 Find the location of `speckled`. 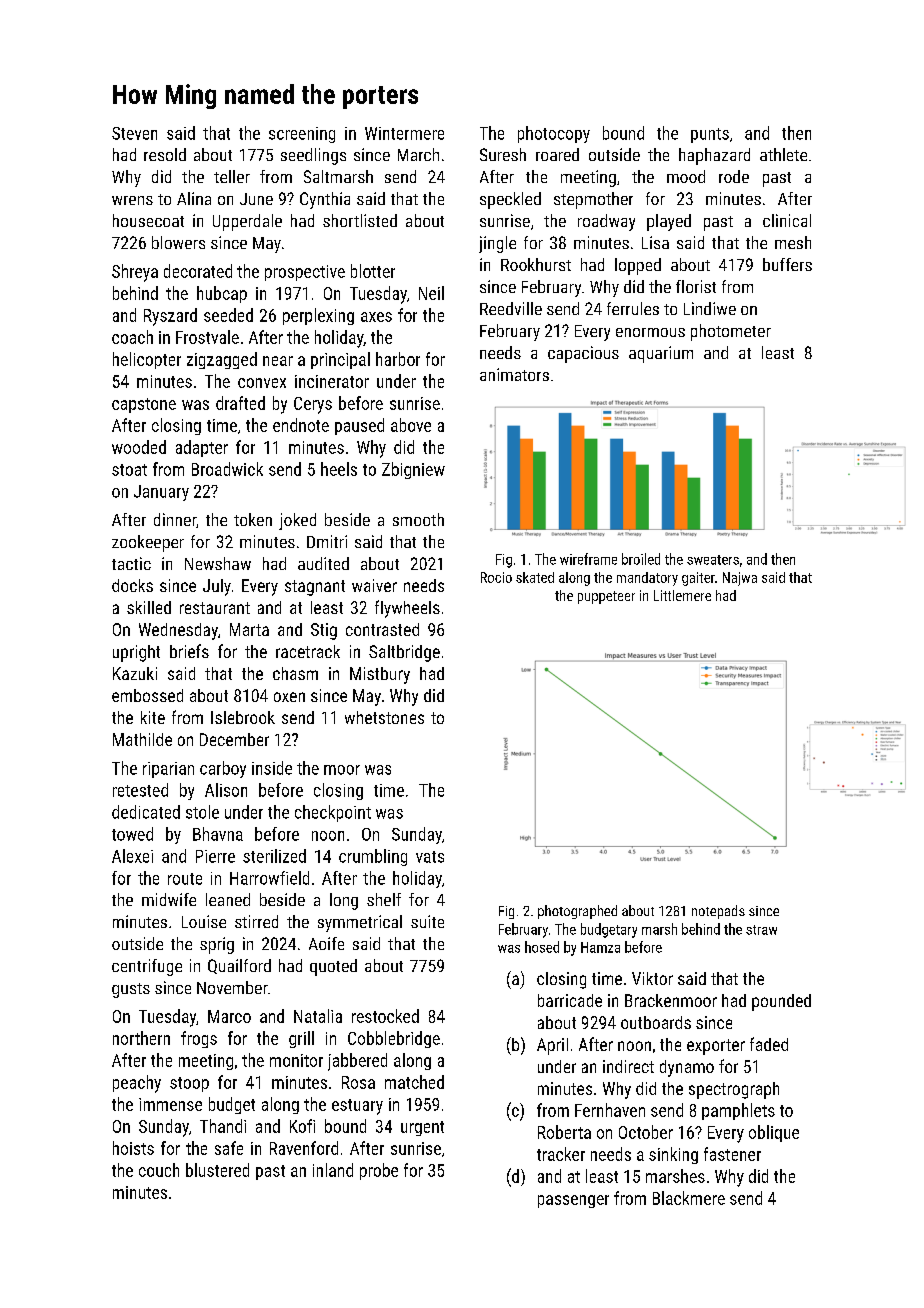

speckled is located at coordinates (510, 200).
